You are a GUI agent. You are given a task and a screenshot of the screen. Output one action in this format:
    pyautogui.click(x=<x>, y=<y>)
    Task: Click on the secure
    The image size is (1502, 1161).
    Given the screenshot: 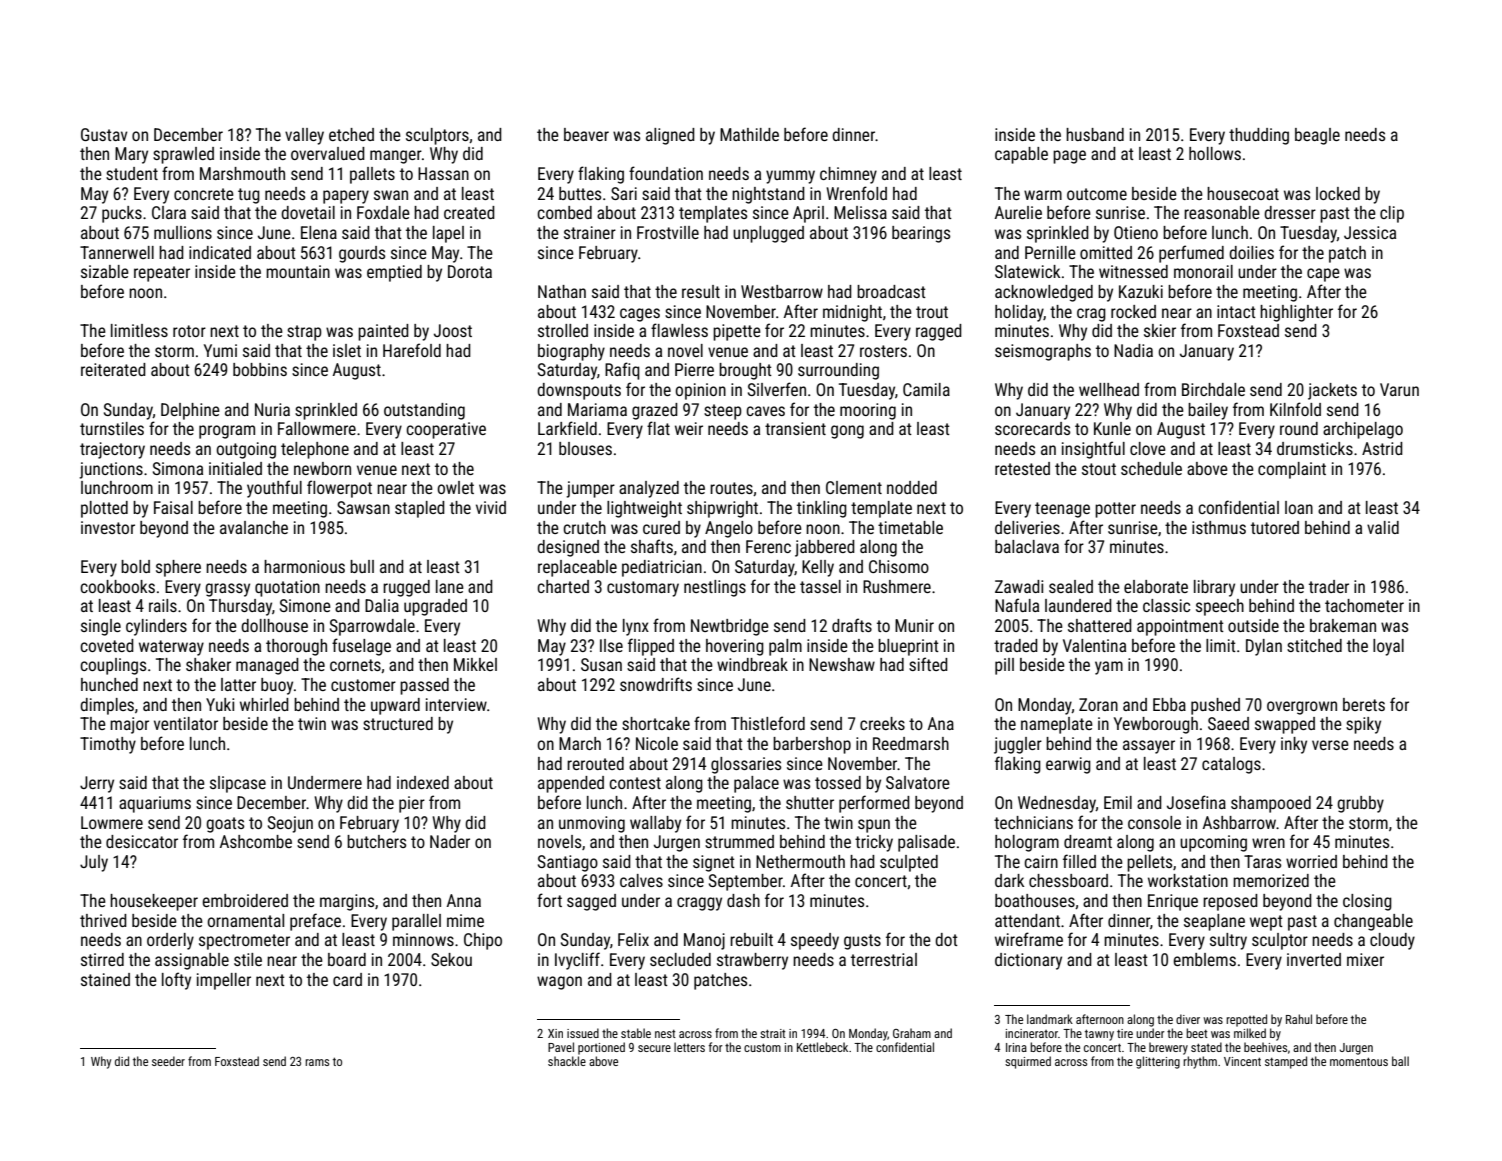 What is the action you would take?
    pyautogui.click(x=654, y=1048)
